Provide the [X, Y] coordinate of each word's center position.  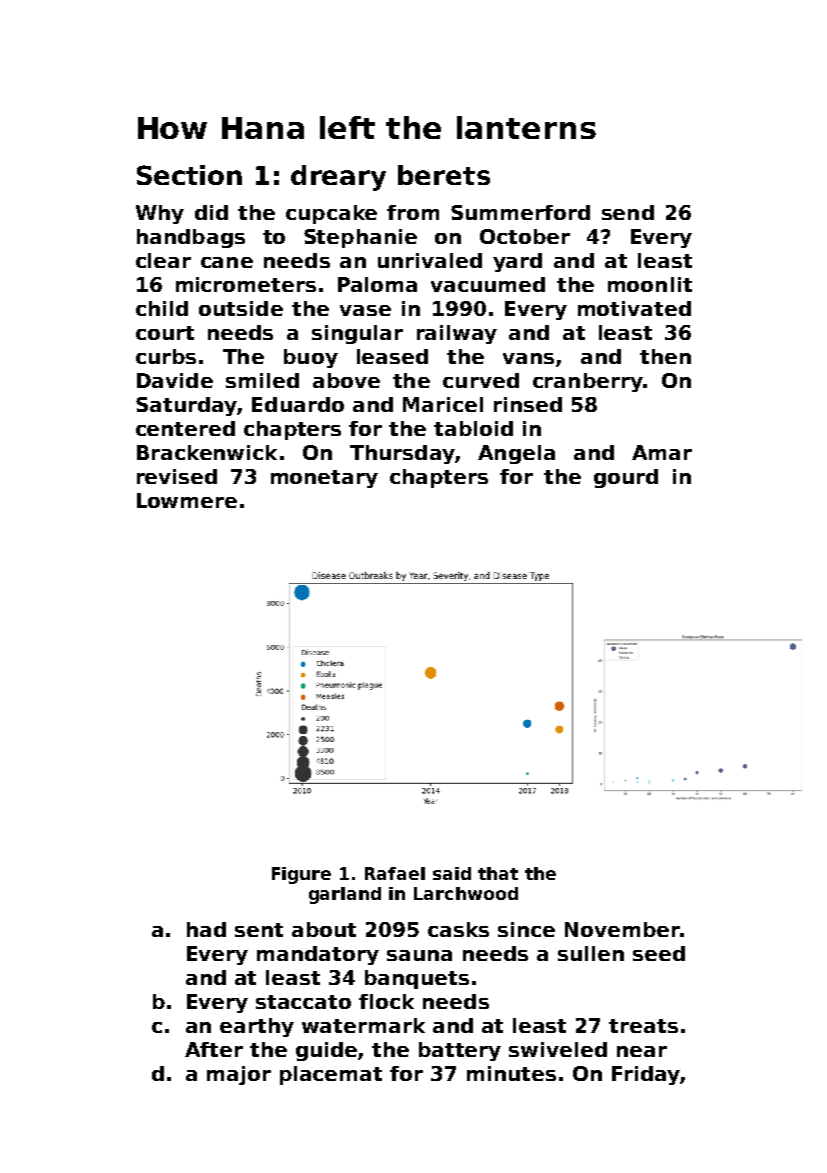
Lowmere [187, 500]
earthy [257, 1027]
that [498, 873]
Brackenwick [207, 452]
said [452, 873]
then [665, 356]
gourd [626, 478]
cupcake [331, 214]
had [206, 929]
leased [392, 356]
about [324, 929]
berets [444, 175]
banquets [417, 979]
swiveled [558, 1049]
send [628, 212]
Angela [516, 454]
